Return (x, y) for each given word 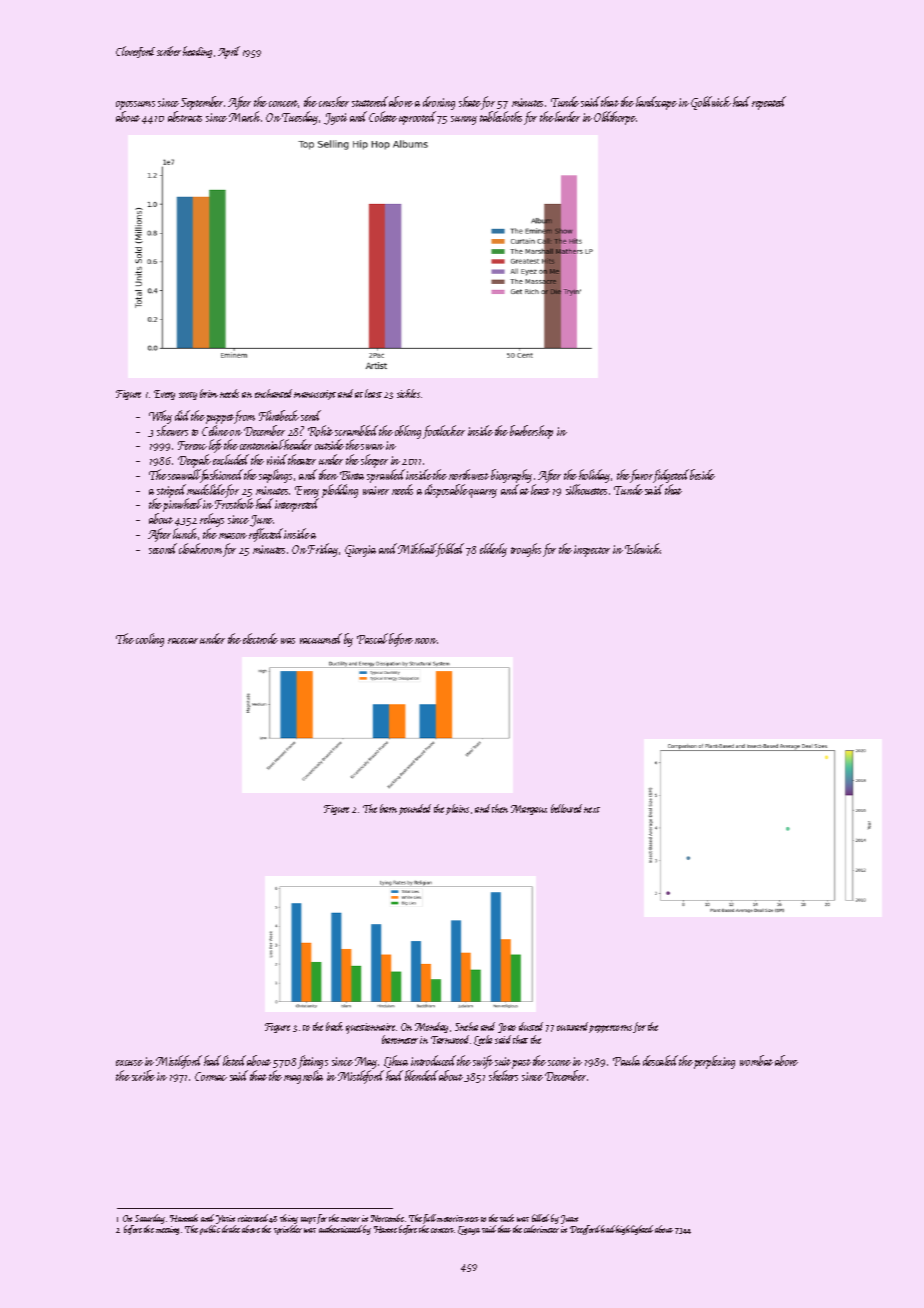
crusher (334, 101)
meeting (167, 1230)
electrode (260, 638)
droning (439, 103)
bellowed (566, 808)
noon (426, 641)
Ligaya (469, 1230)
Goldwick (711, 103)
